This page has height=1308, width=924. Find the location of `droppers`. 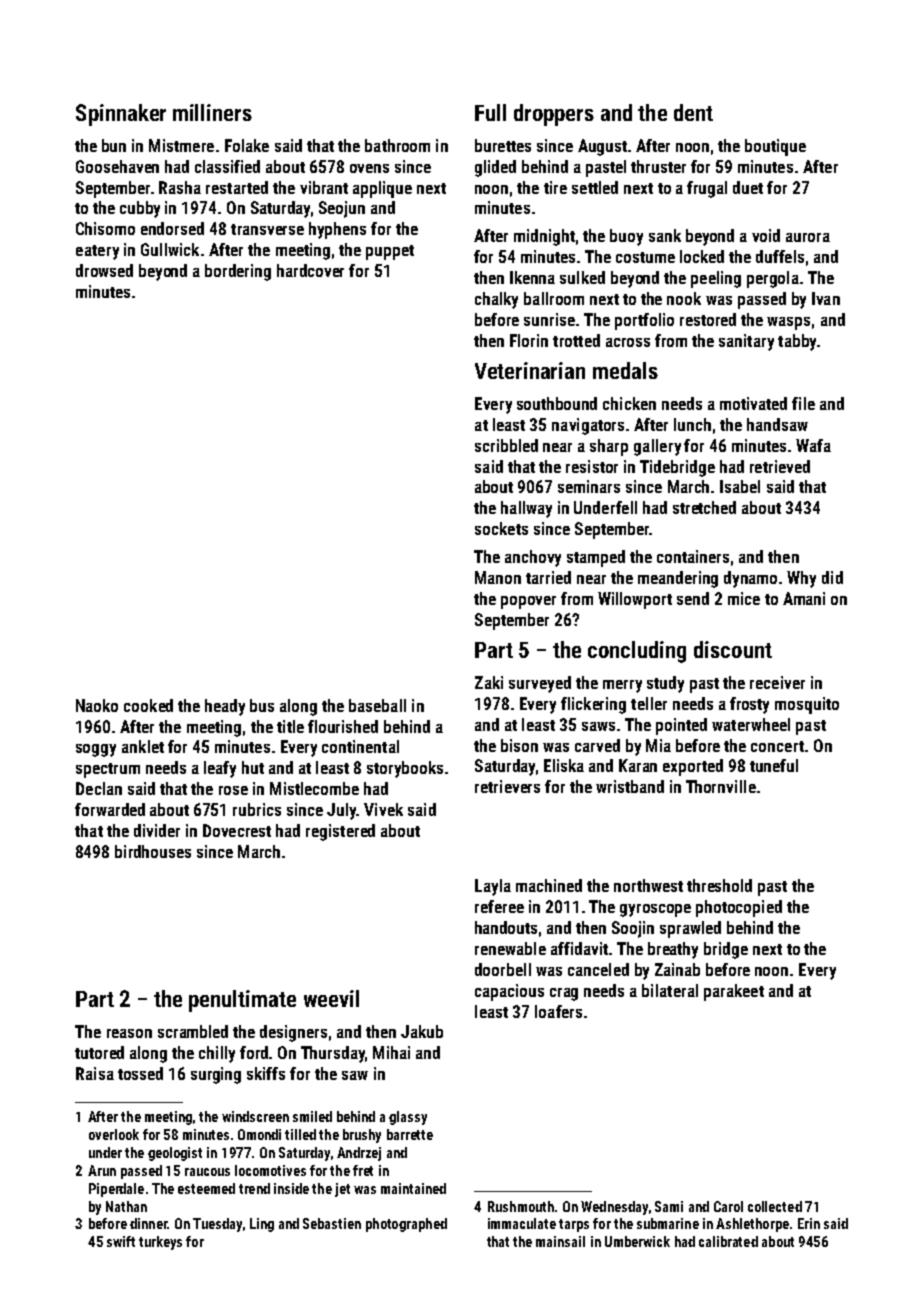

droppers is located at coordinates (554, 115).
